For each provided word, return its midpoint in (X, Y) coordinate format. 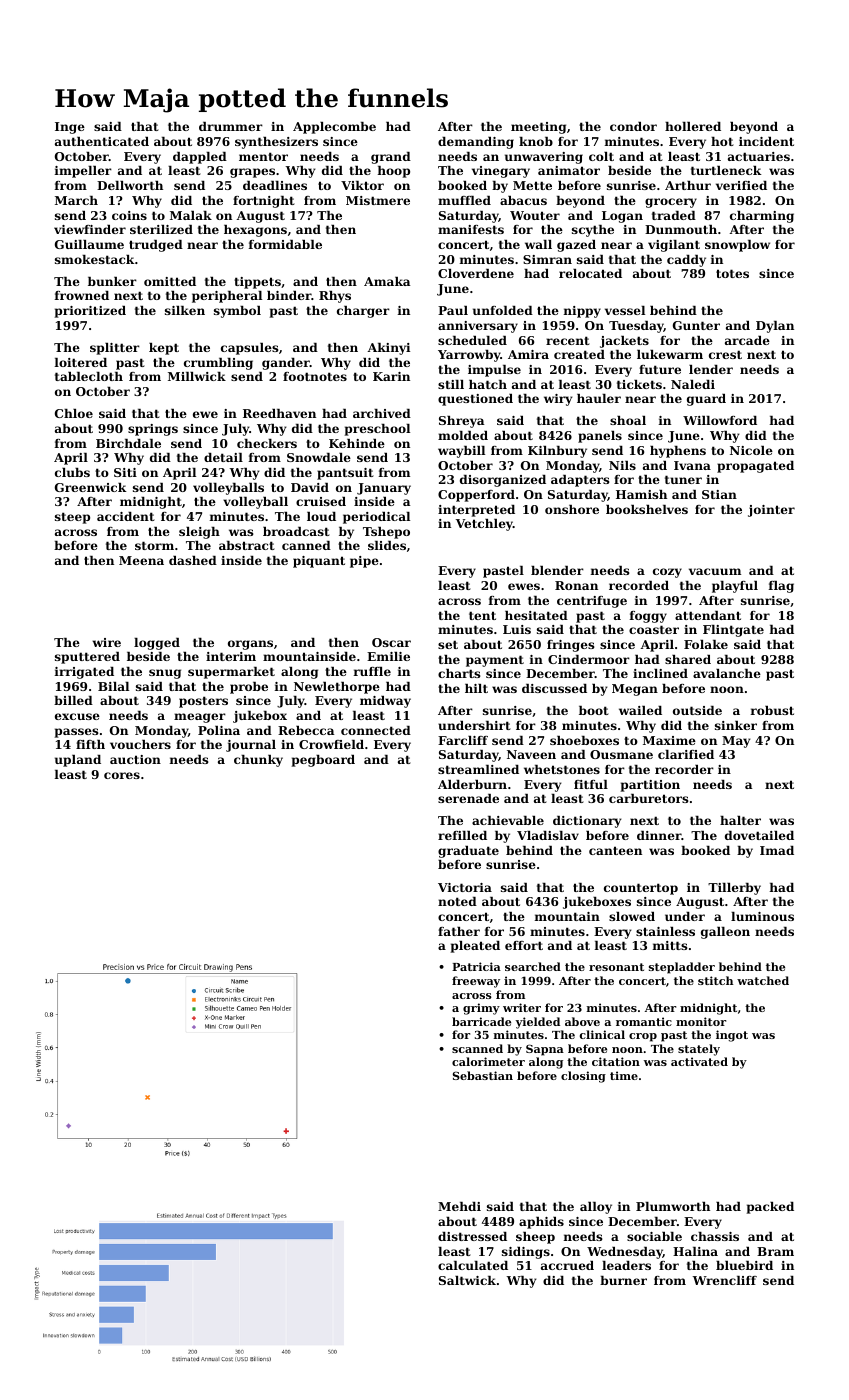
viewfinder (90, 229)
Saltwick (467, 1280)
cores (122, 775)
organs (250, 645)
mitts (670, 945)
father (459, 931)
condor (633, 126)
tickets (639, 384)
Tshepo (386, 533)
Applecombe (334, 128)
